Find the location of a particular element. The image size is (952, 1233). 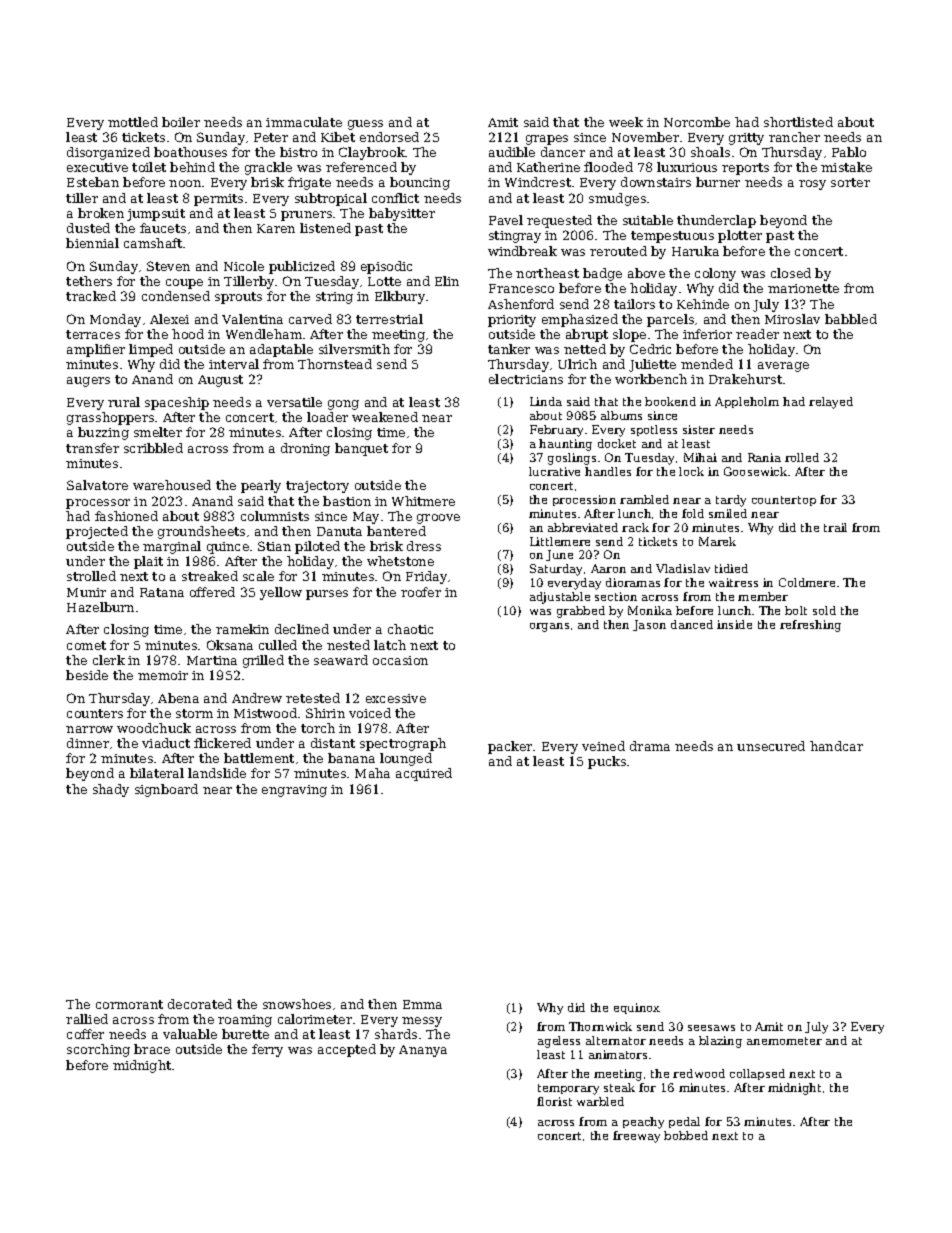

counters is located at coordinates (95, 713).
